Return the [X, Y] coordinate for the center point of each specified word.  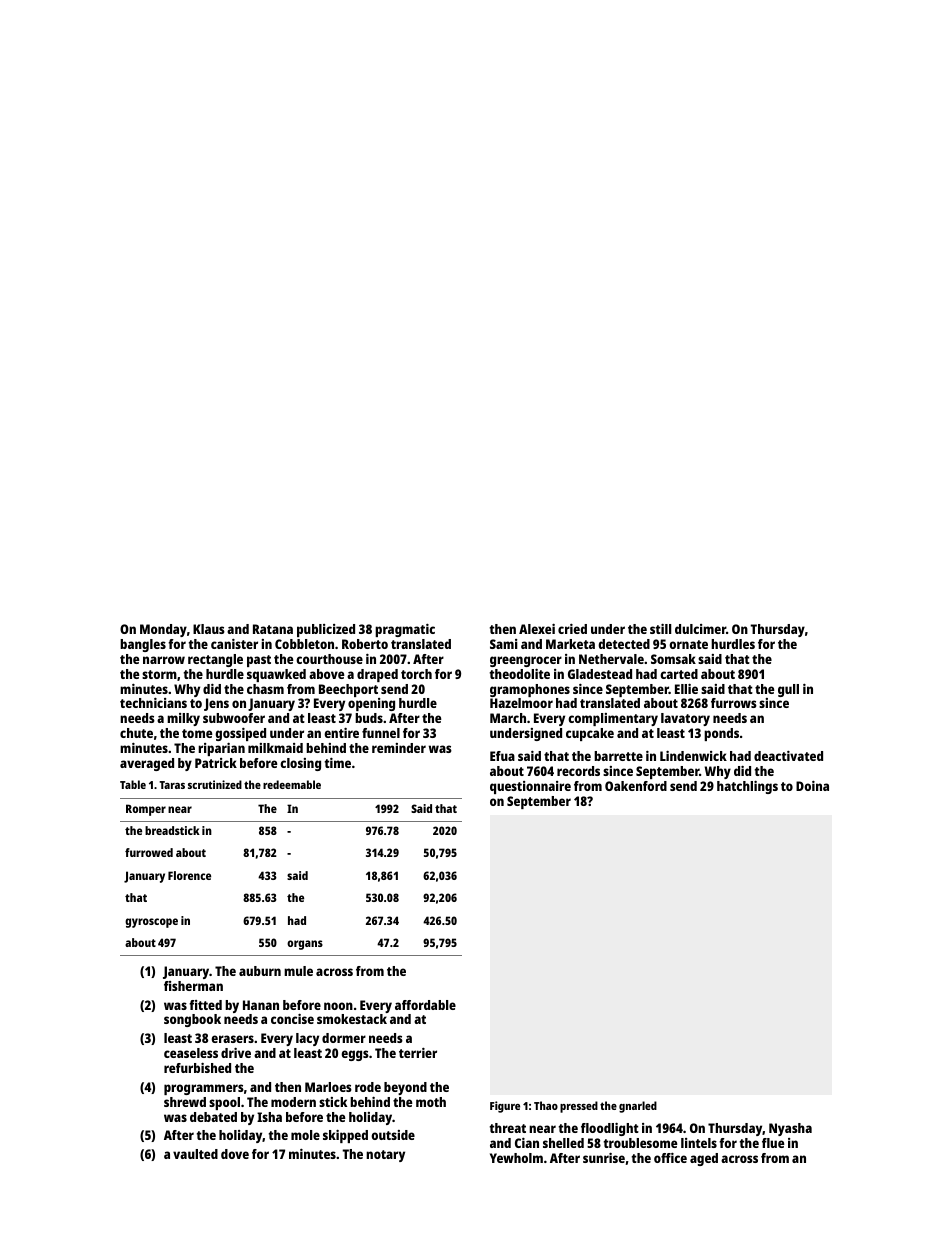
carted [679, 674]
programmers [204, 1089]
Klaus [209, 629]
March [508, 718]
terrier [418, 1053]
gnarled [638, 1107]
